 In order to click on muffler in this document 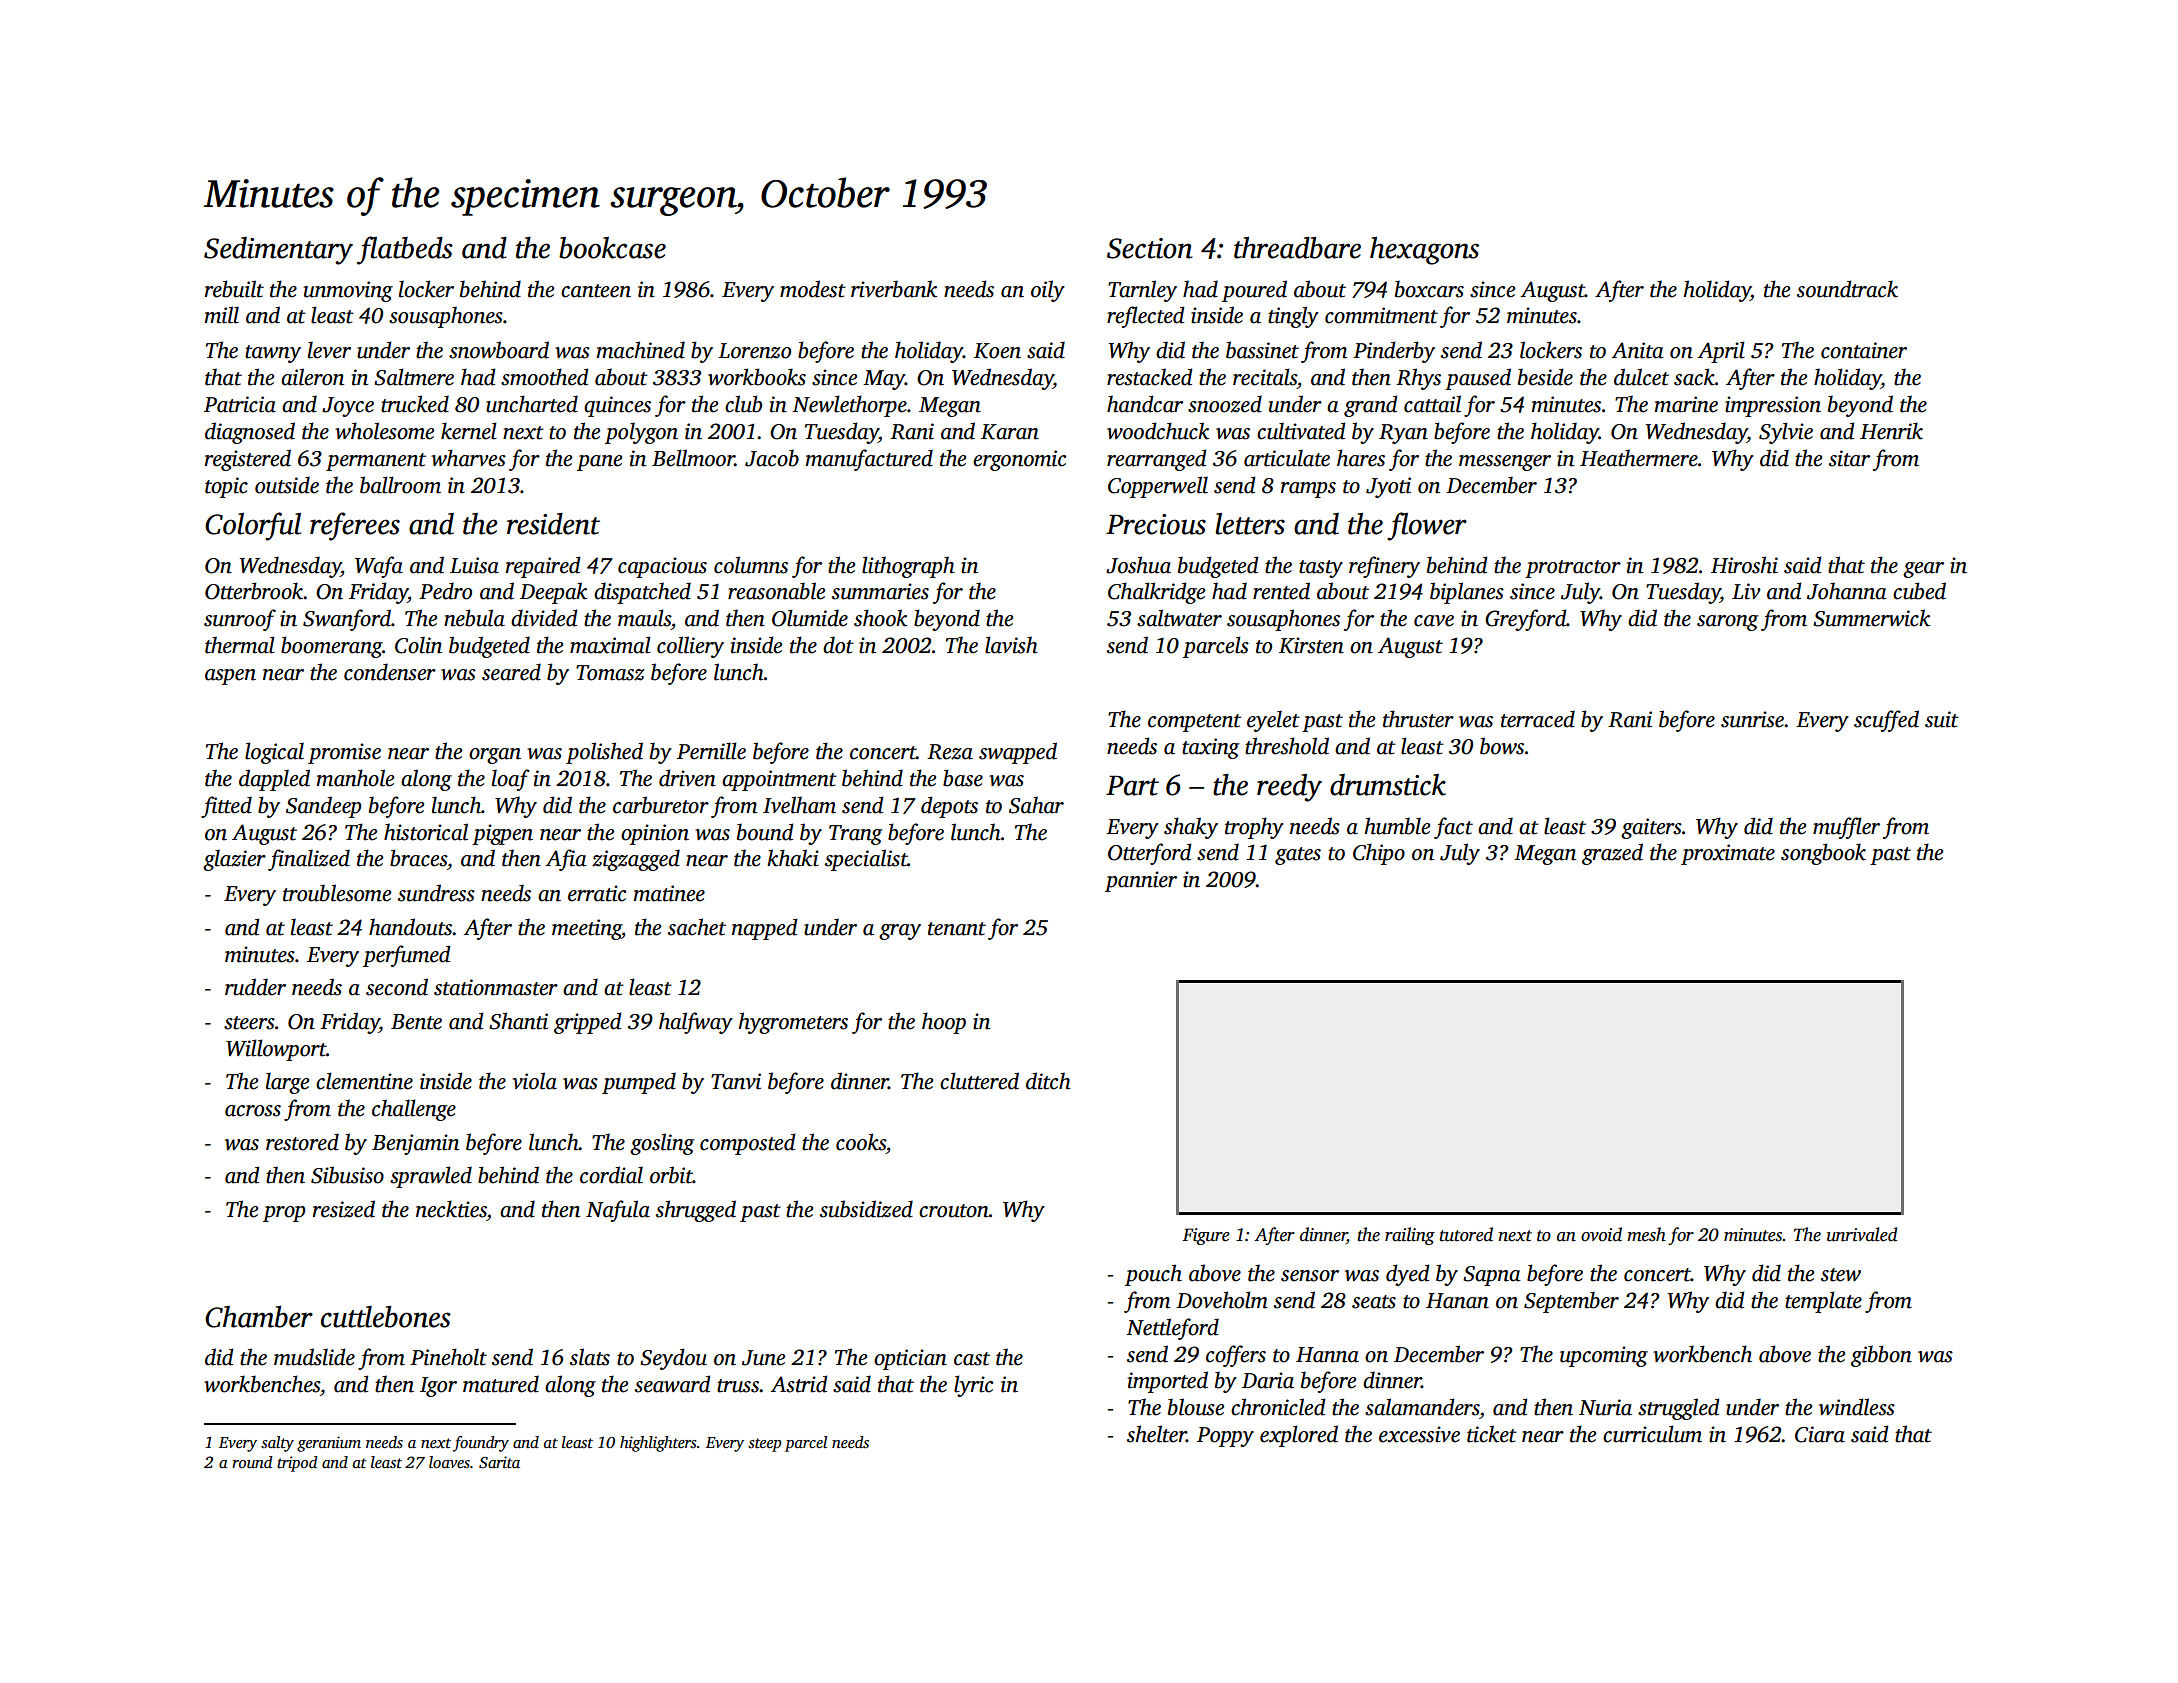, I will do `click(1846, 828)`.
